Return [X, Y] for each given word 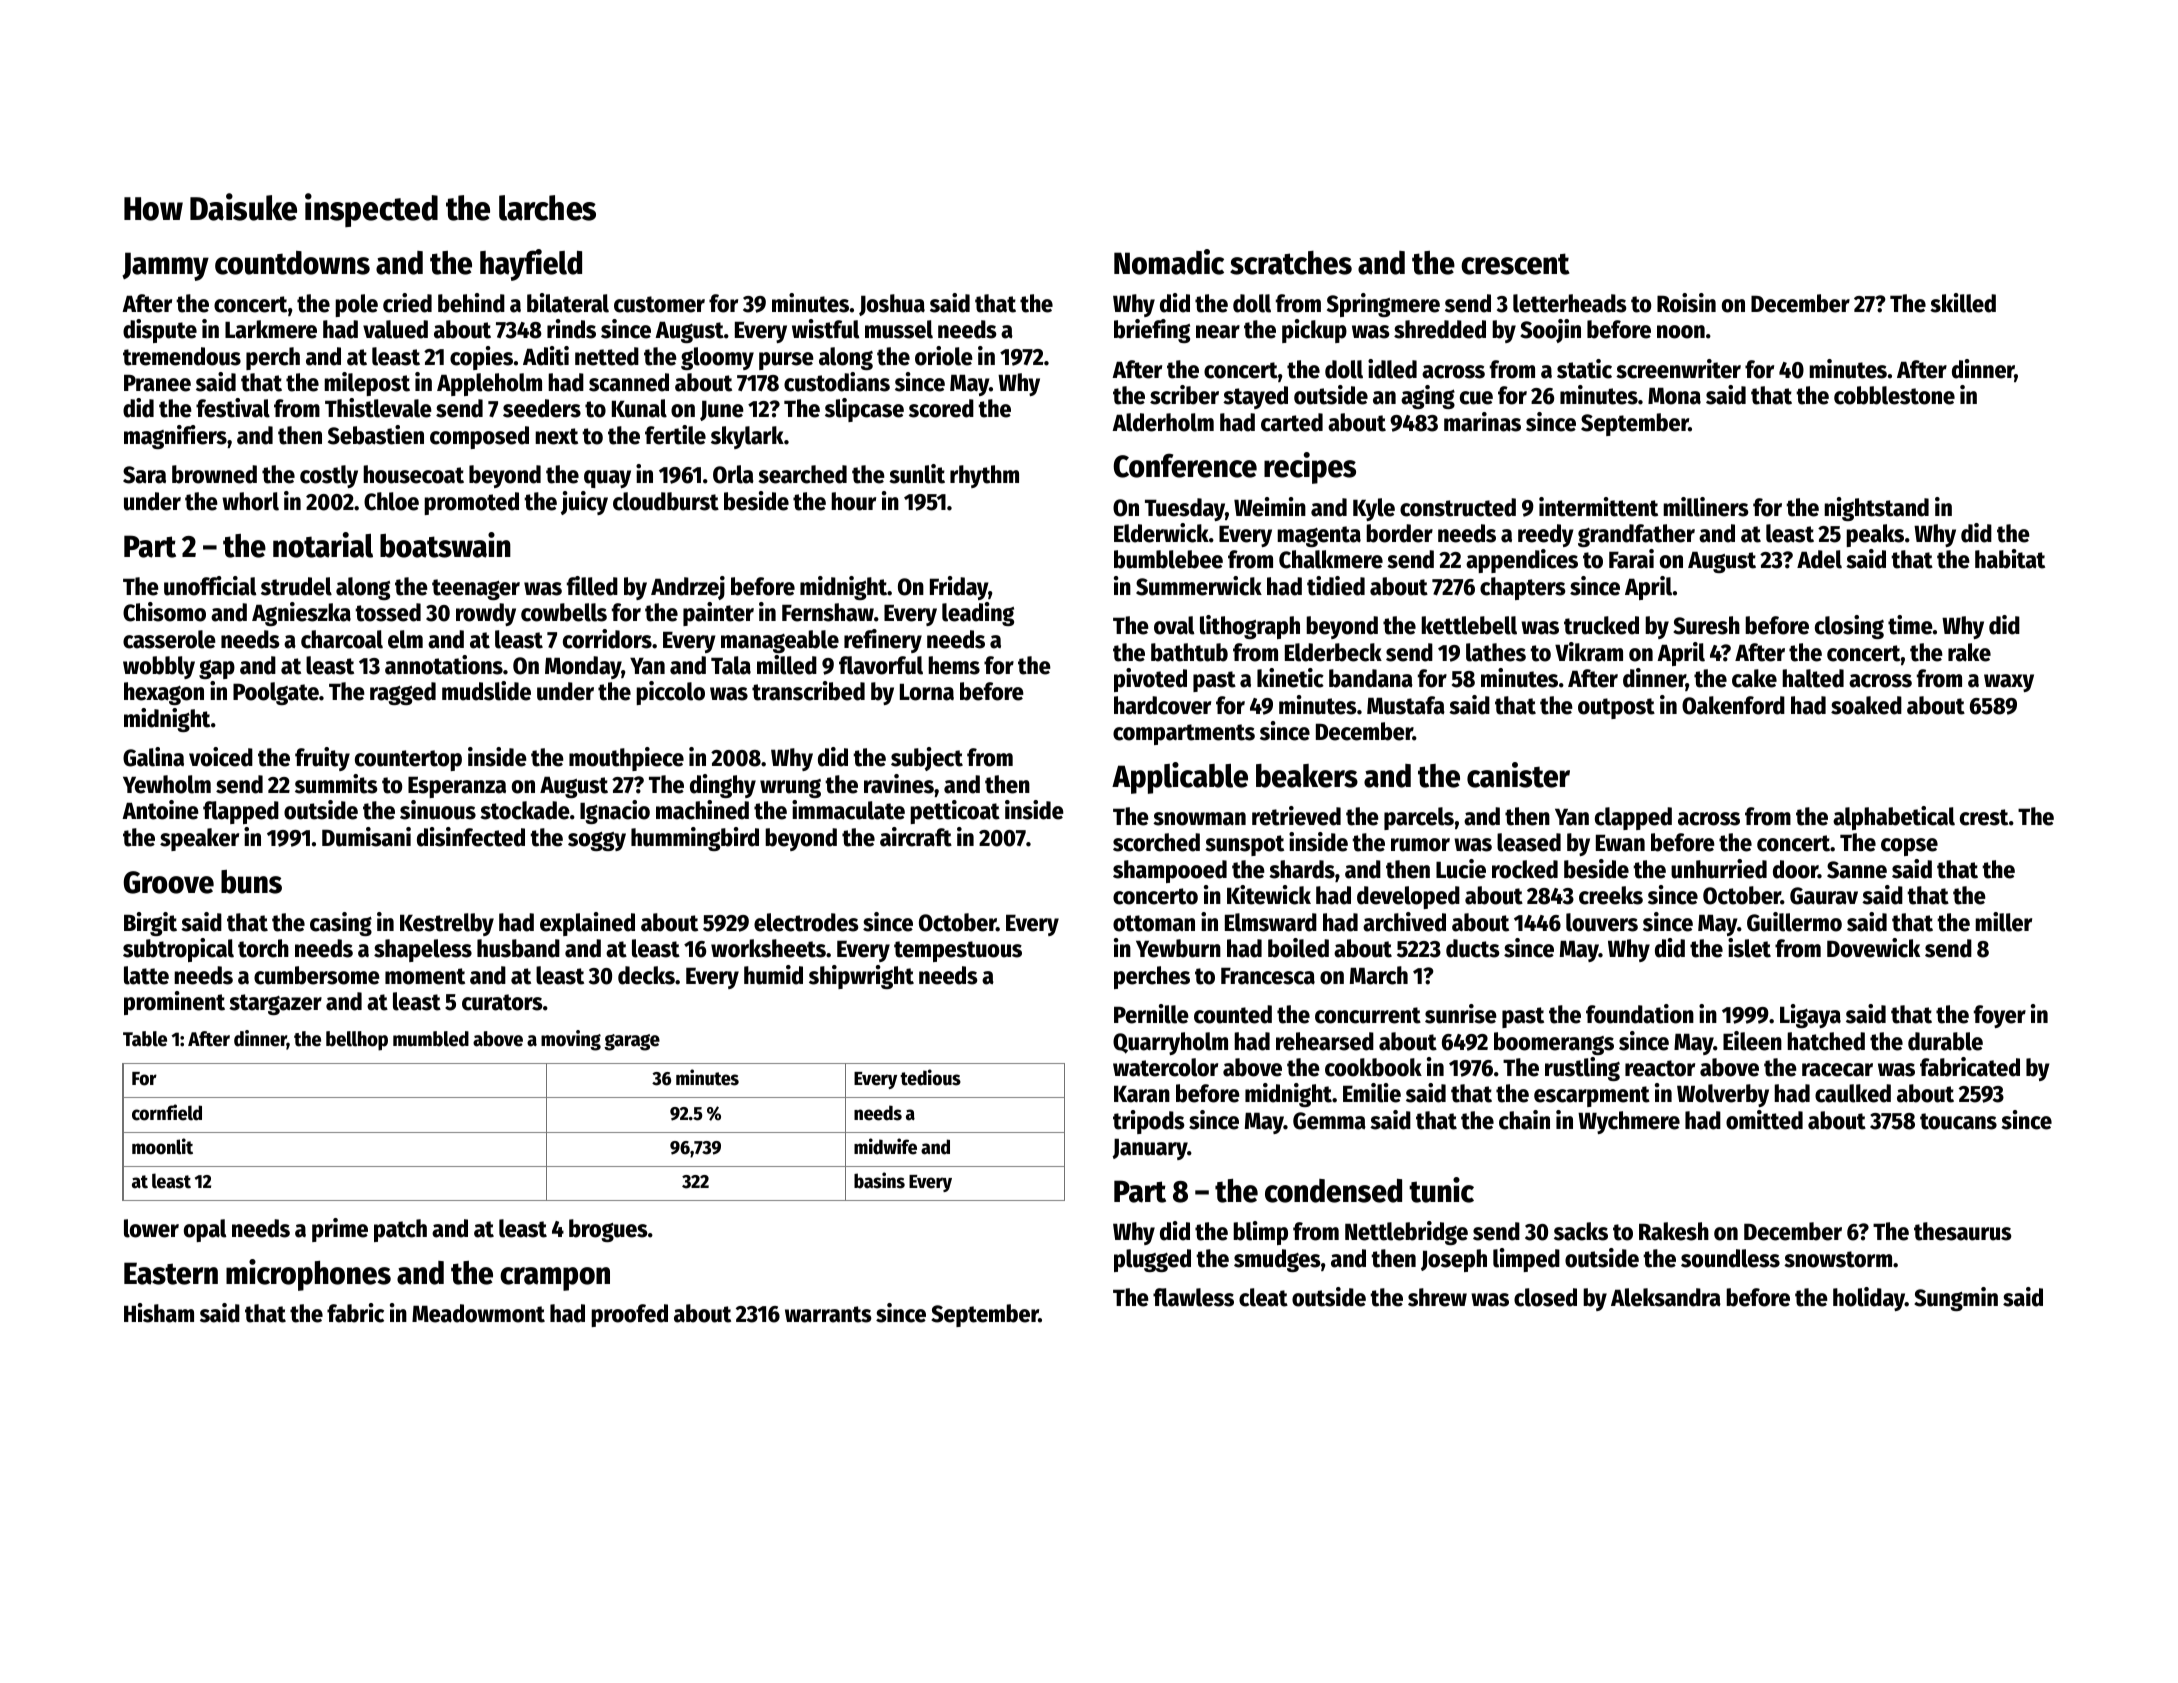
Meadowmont [478, 1313]
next [556, 436]
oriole [944, 356]
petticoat [955, 812]
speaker [199, 839]
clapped [1633, 818]
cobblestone [1894, 395]
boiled [1298, 948]
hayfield [531, 265]
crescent [1515, 264]
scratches [1291, 263]
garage [632, 1042]
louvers [1602, 922]
